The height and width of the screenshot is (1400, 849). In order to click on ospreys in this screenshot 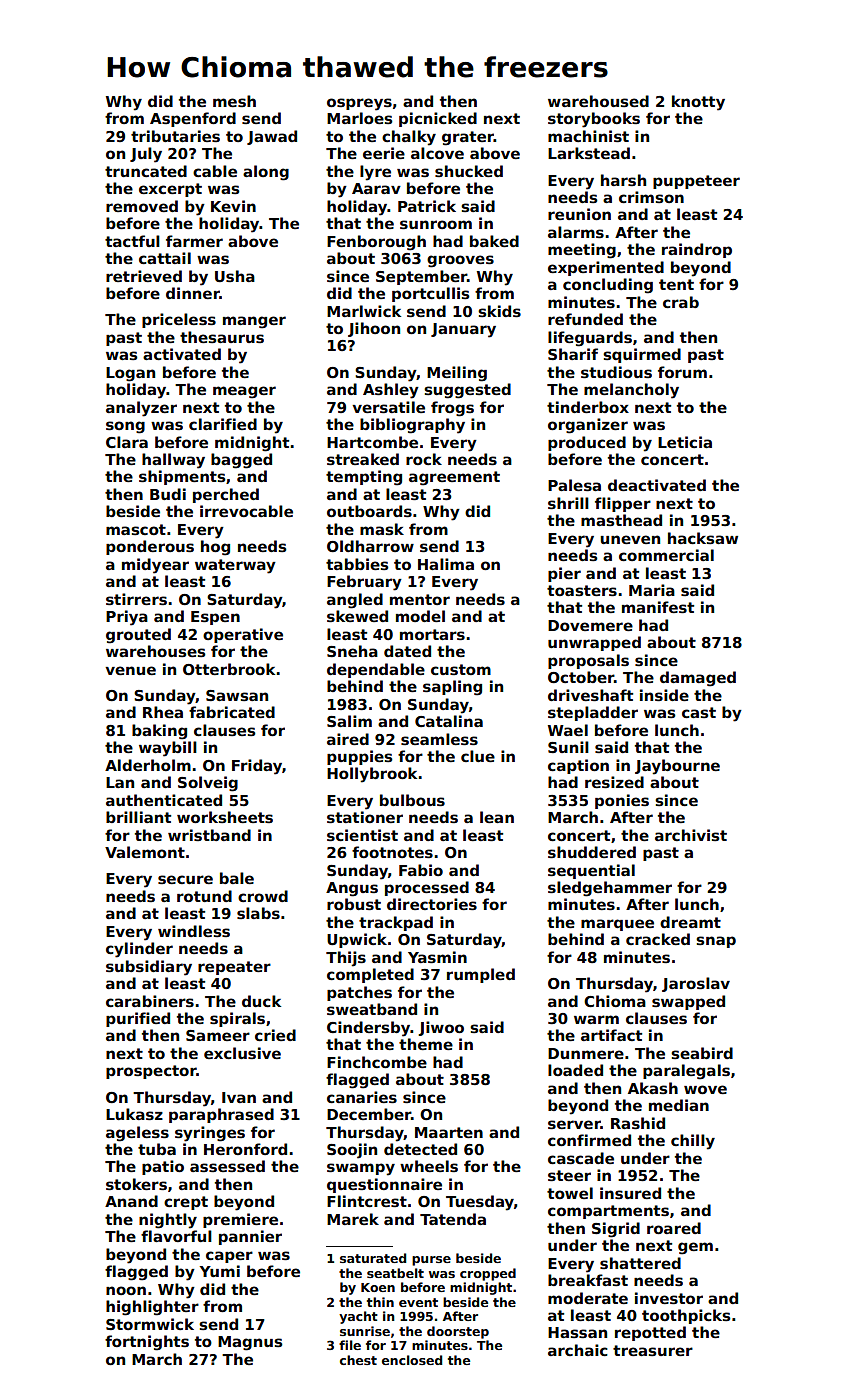, I will do `click(359, 104)`.
